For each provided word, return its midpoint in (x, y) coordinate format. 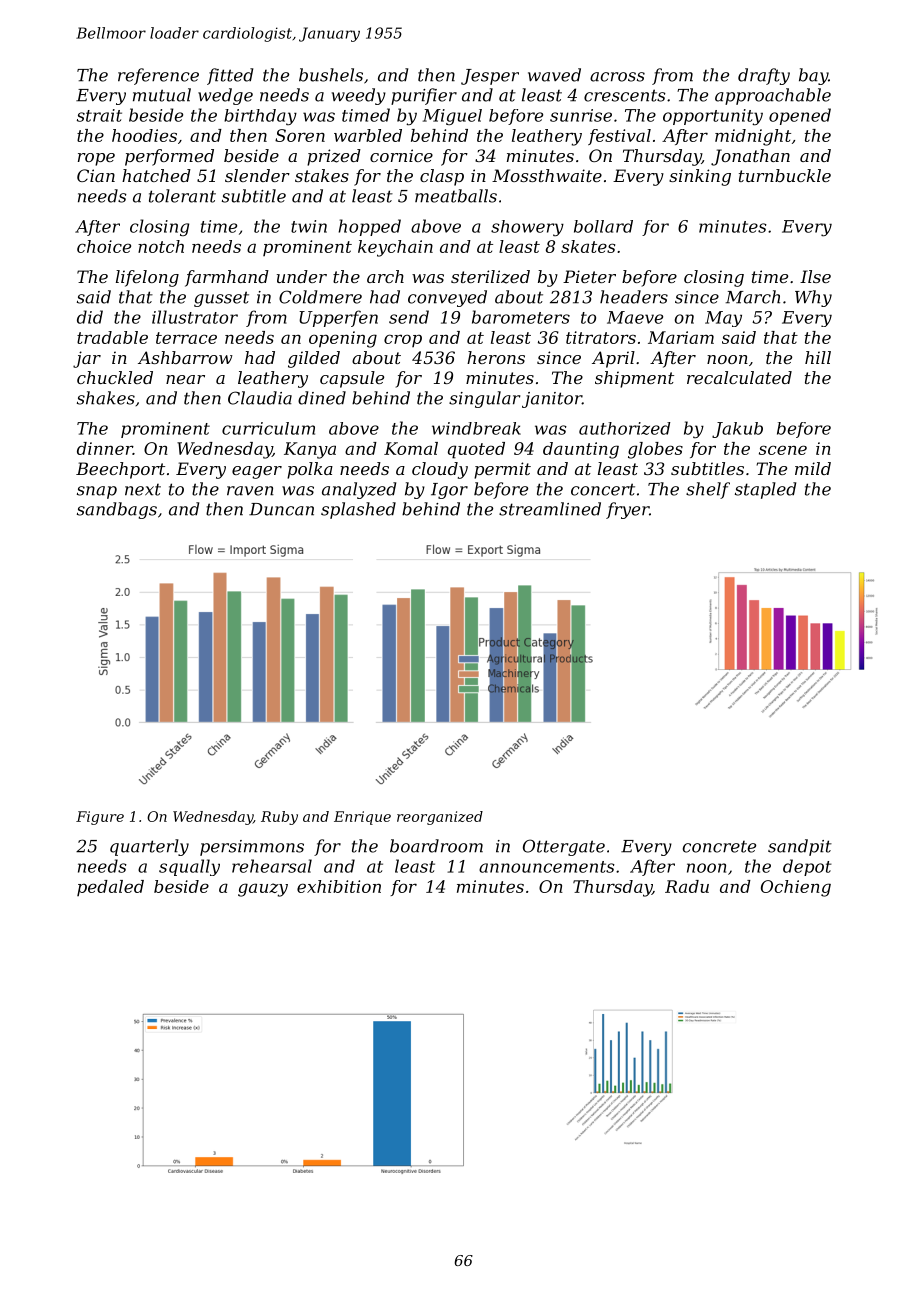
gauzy (263, 890)
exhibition (339, 886)
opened (800, 116)
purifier (424, 96)
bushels (331, 75)
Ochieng (796, 888)
